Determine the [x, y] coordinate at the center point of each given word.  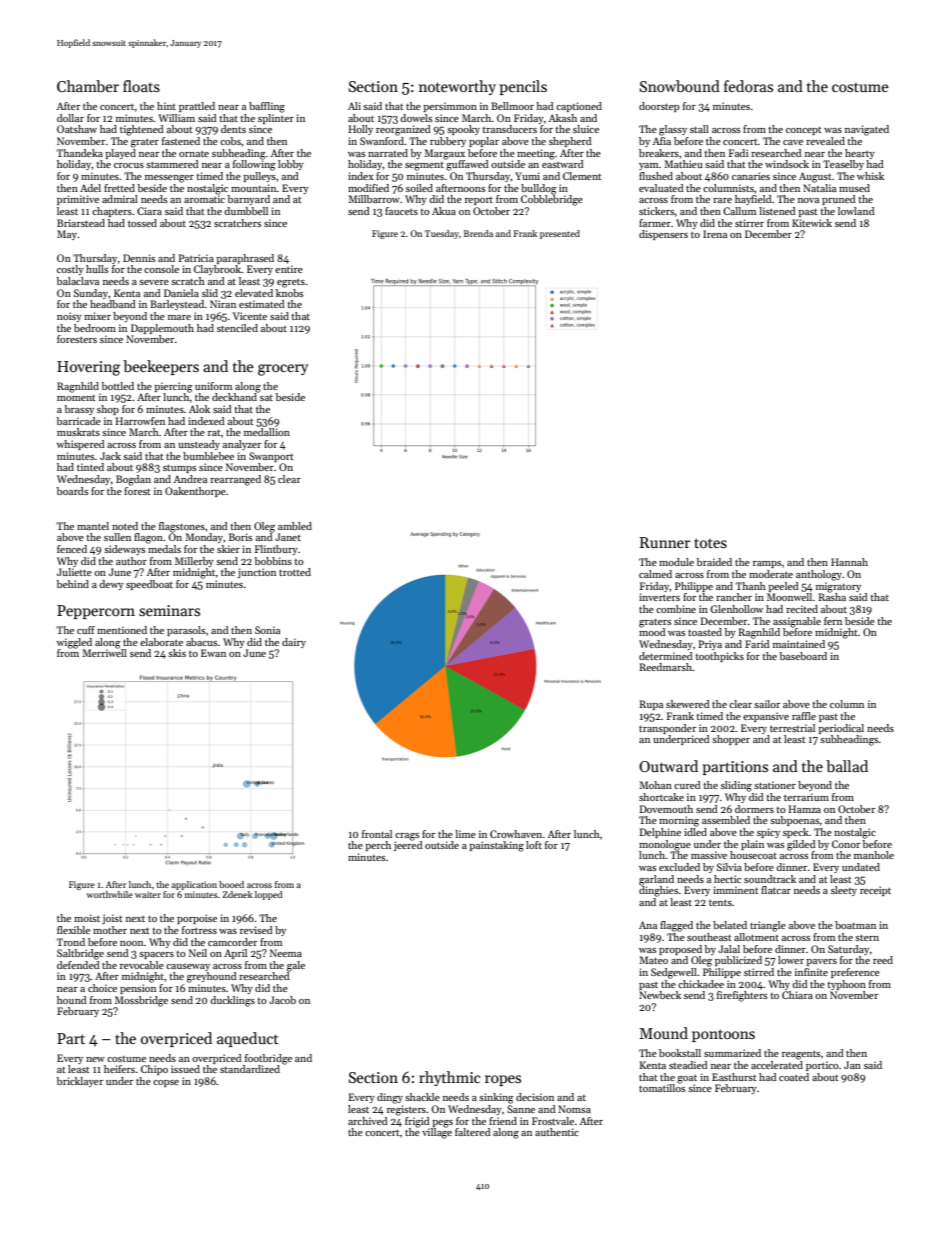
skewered [688, 704]
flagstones [182, 527]
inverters [659, 597]
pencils [523, 87]
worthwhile [110, 894]
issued [185, 1069]
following [254, 165]
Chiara [797, 995]
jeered [408, 846]
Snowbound [680, 86]
